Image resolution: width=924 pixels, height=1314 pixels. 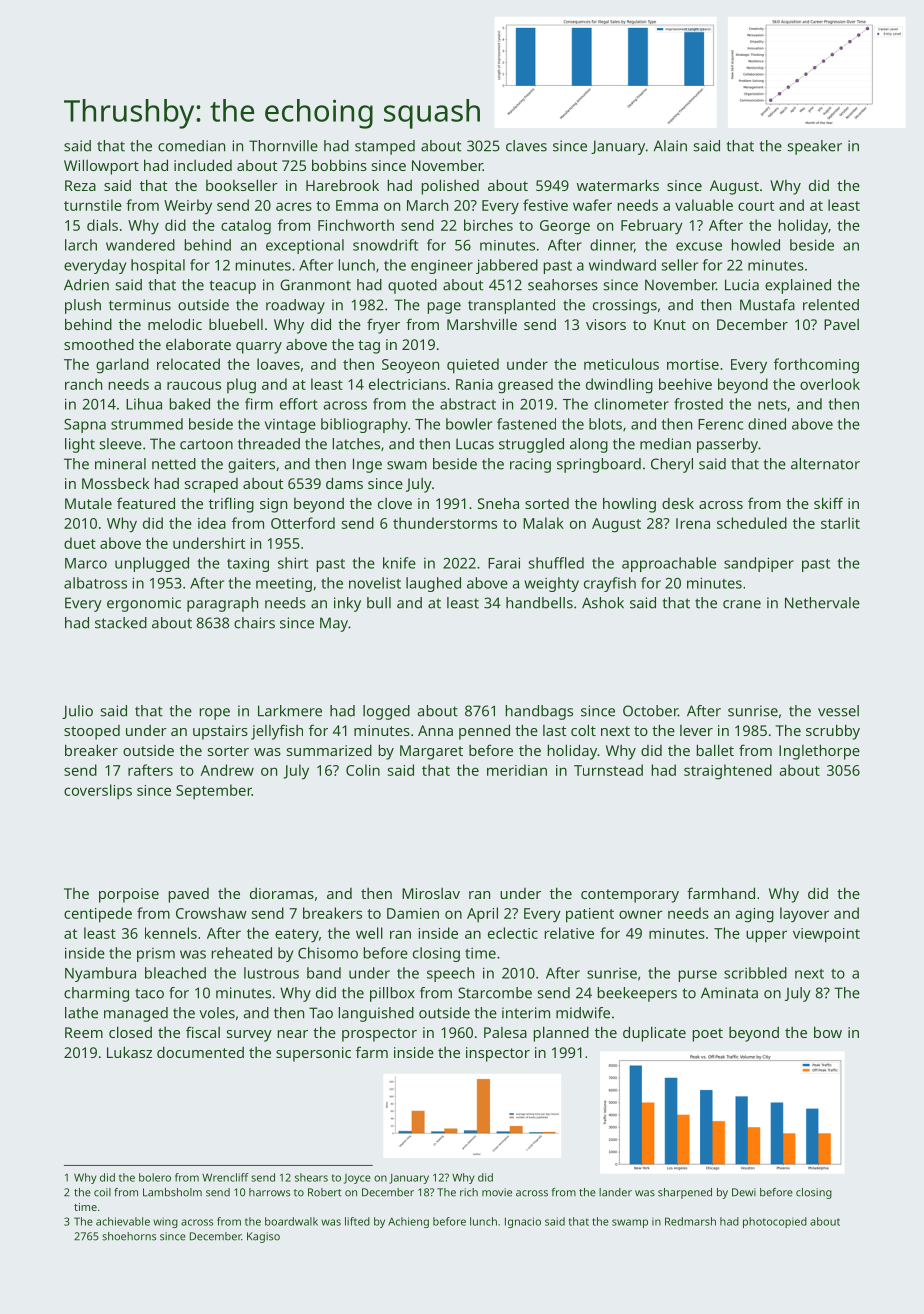 I want to click on Achieng, so click(x=408, y=1222).
